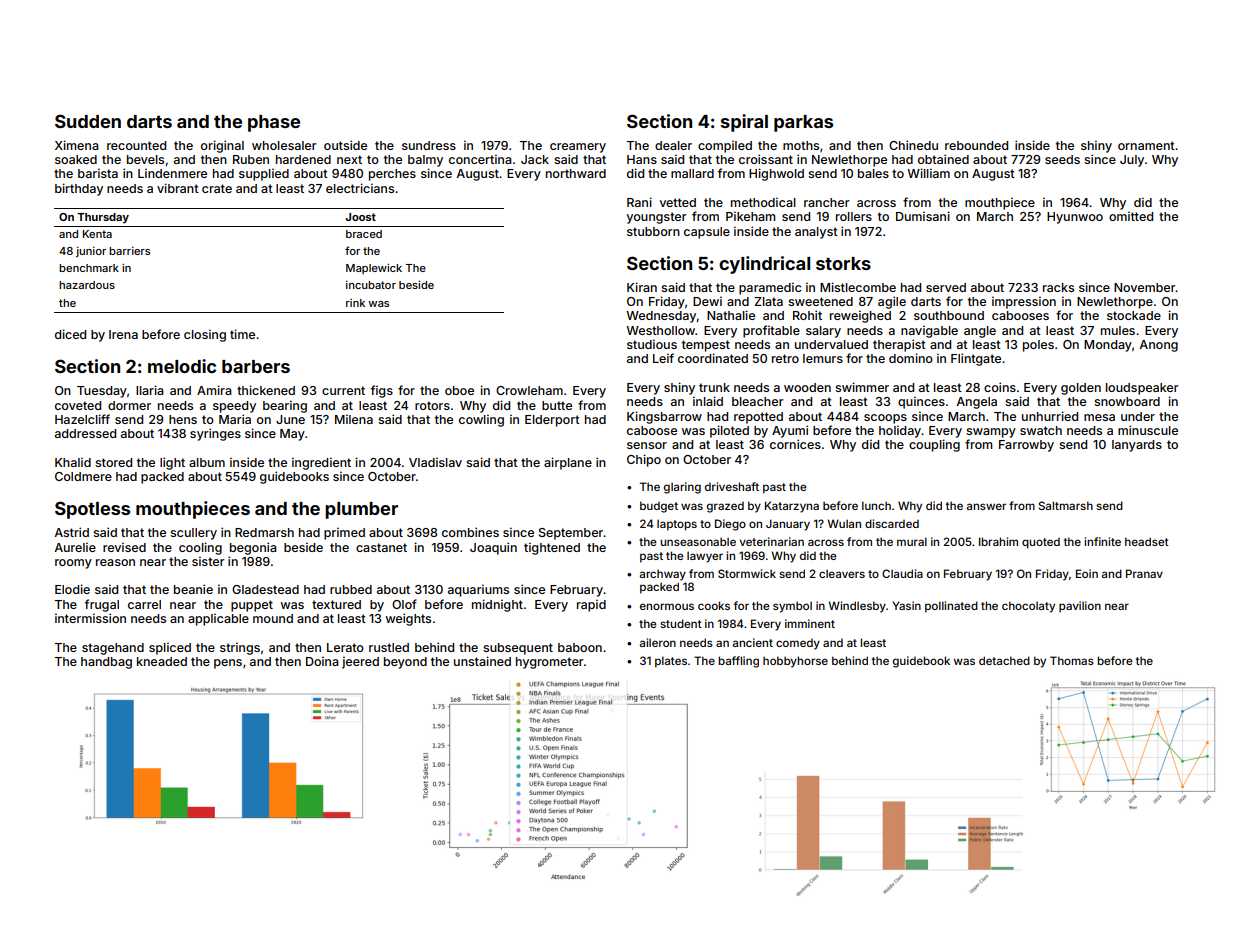  I want to click on rubbed, so click(351, 589).
